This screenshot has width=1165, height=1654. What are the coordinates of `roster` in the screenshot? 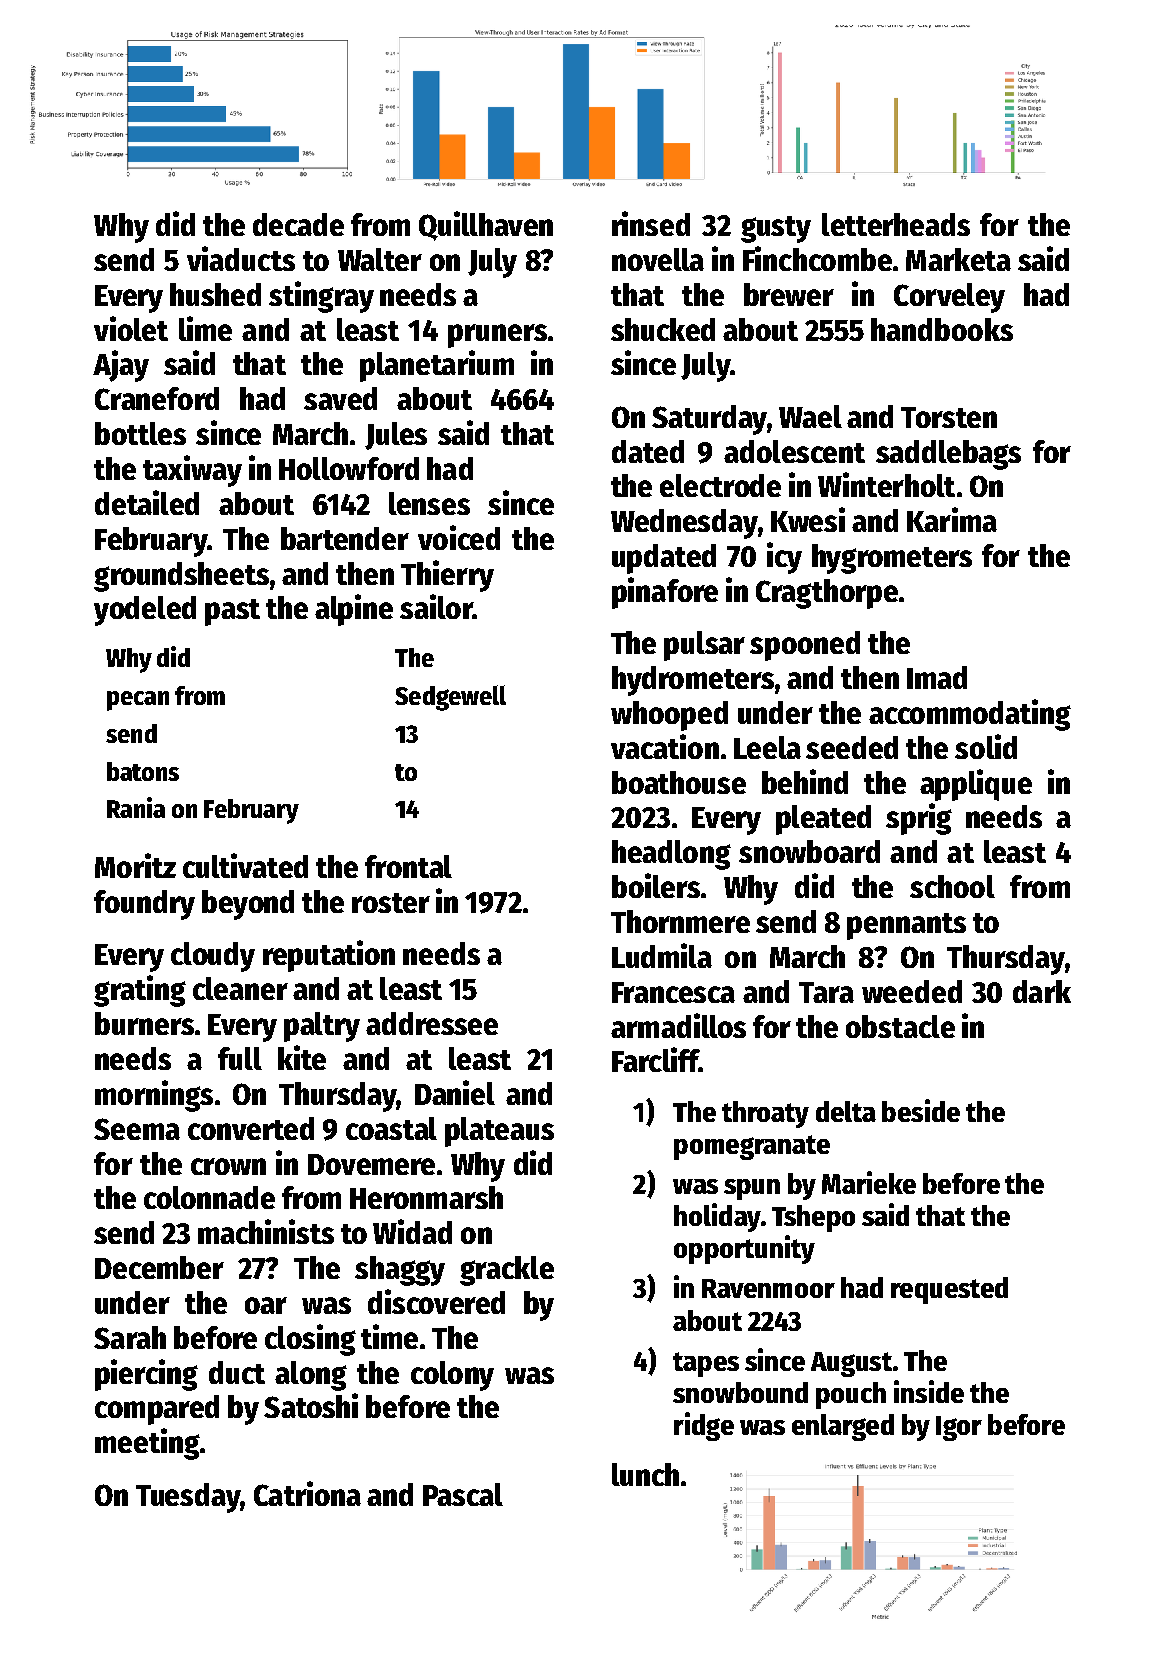 It's located at (391, 903).
